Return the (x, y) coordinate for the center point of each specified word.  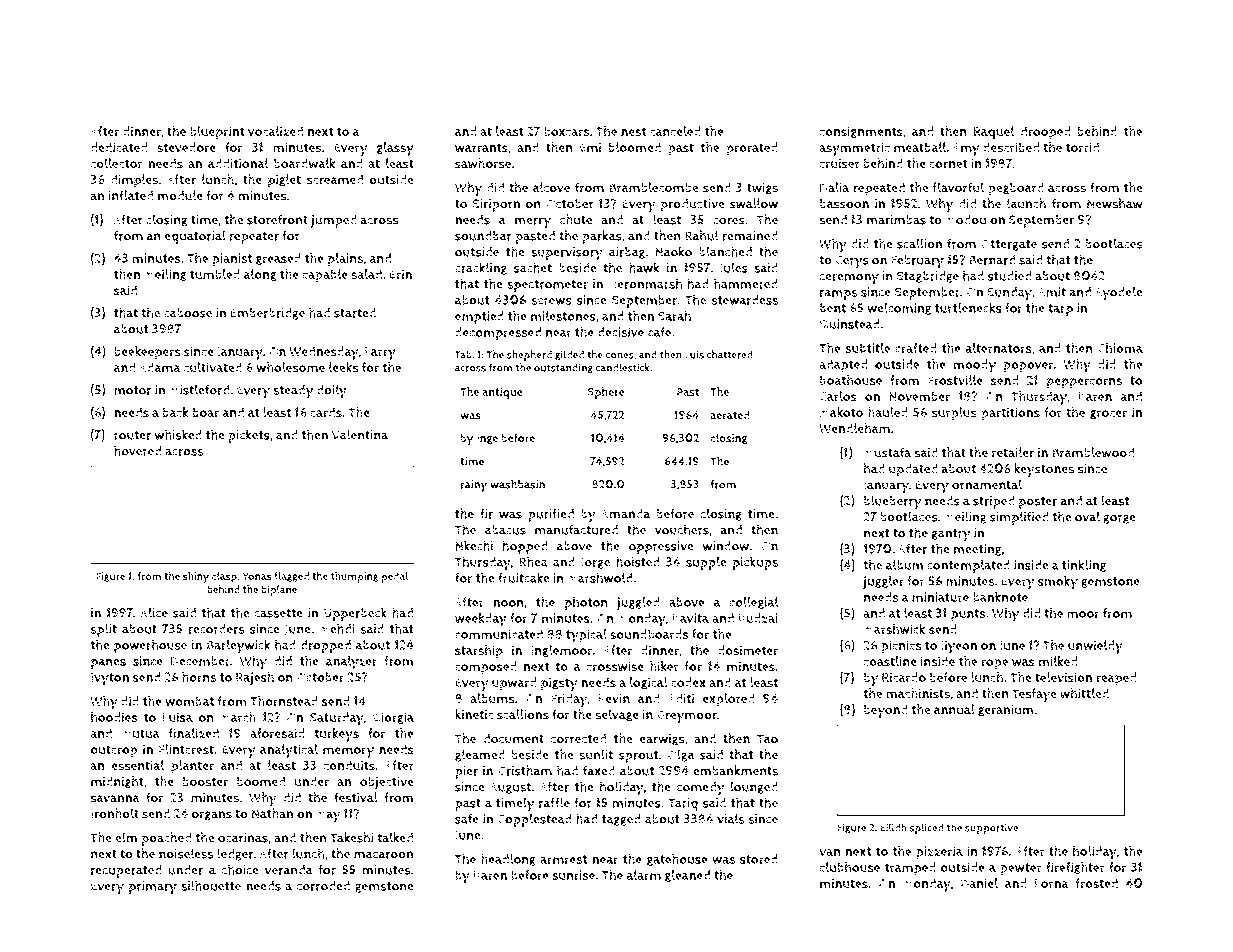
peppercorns (1084, 383)
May (328, 815)
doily (332, 391)
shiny (196, 577)
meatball (920, 147)
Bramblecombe (653, 187)
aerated (730, 415)
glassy (395, 149)
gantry (951, 535)
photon (586, 603)
